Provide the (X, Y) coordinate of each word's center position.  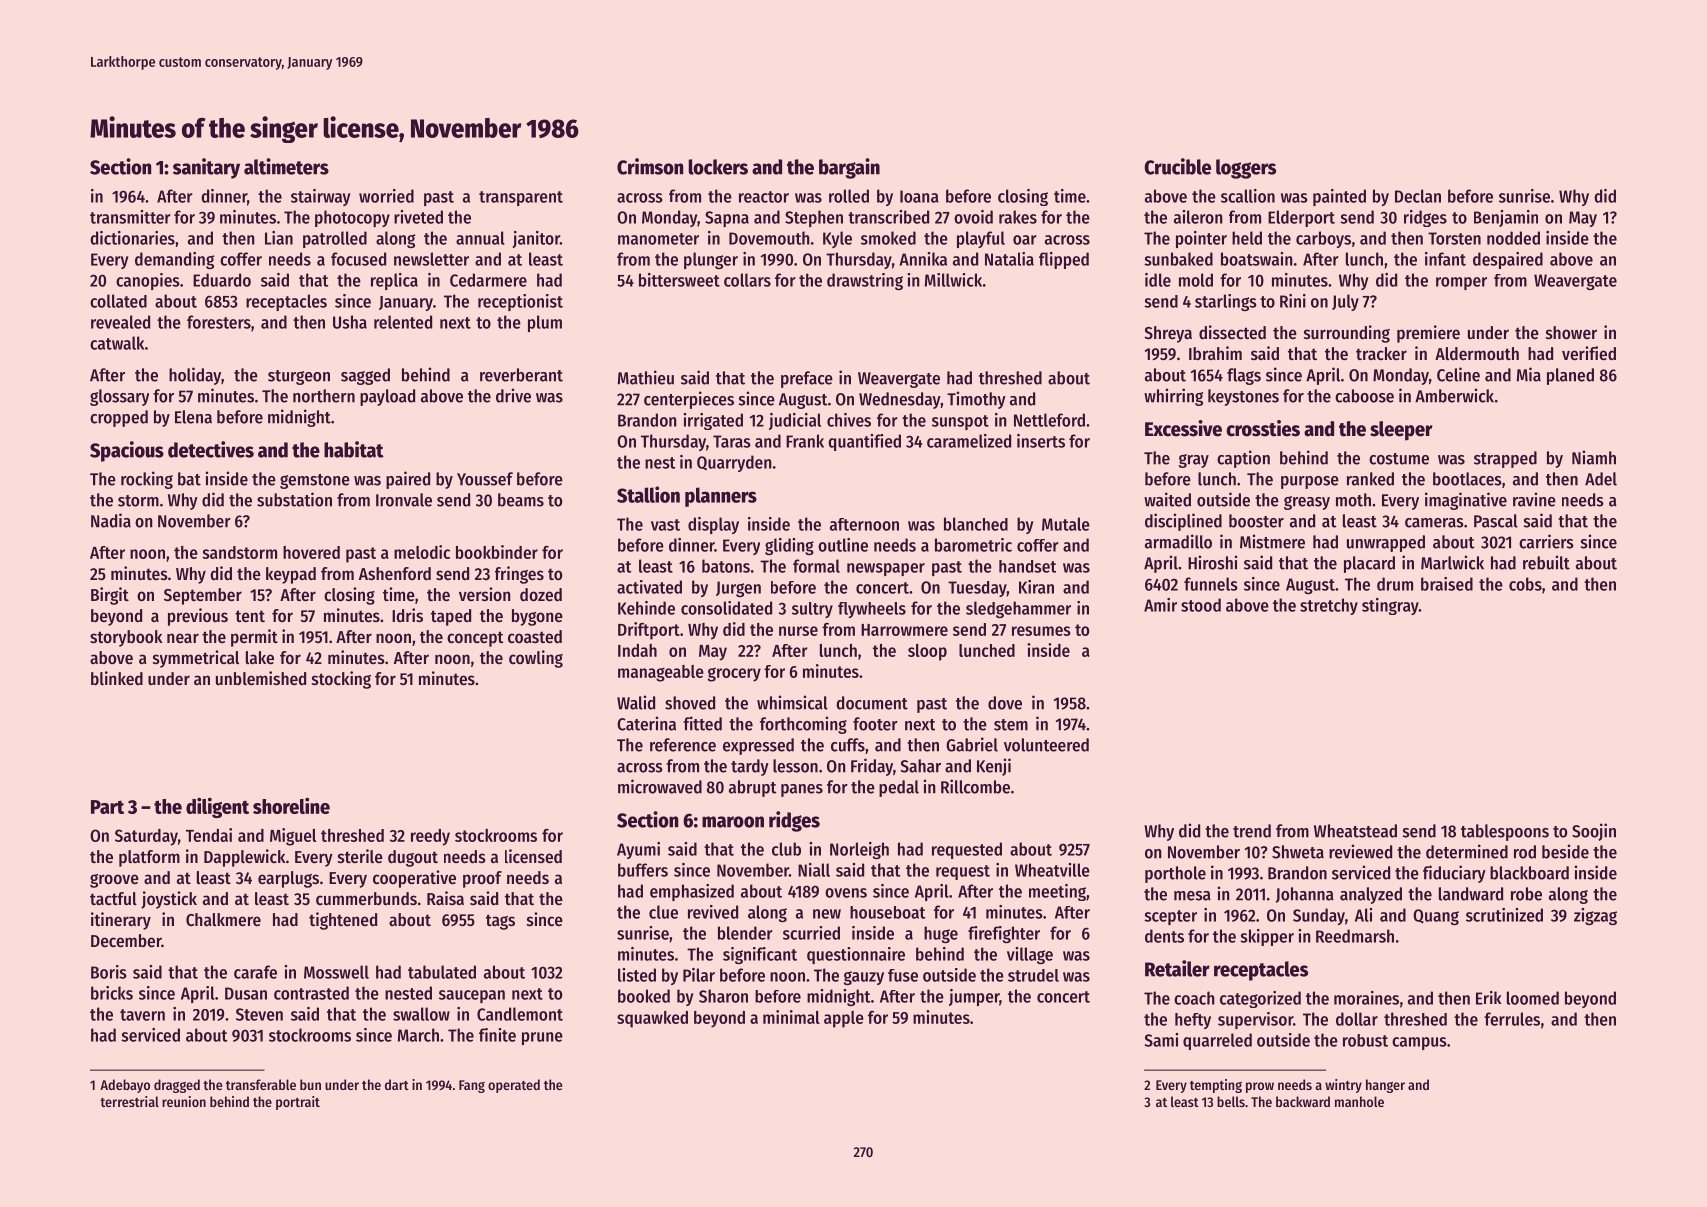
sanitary (206, 168)
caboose (1364, 396)
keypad (291, 575)
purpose (1310, 482)
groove (114, 881)
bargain (849, 168)
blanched (976, 524)
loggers (1246, 169)
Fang (472, 1086)
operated (514, 1086)
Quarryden (734, 463)
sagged (365, 376)
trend (1252, 831)
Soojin (1594, 832)
